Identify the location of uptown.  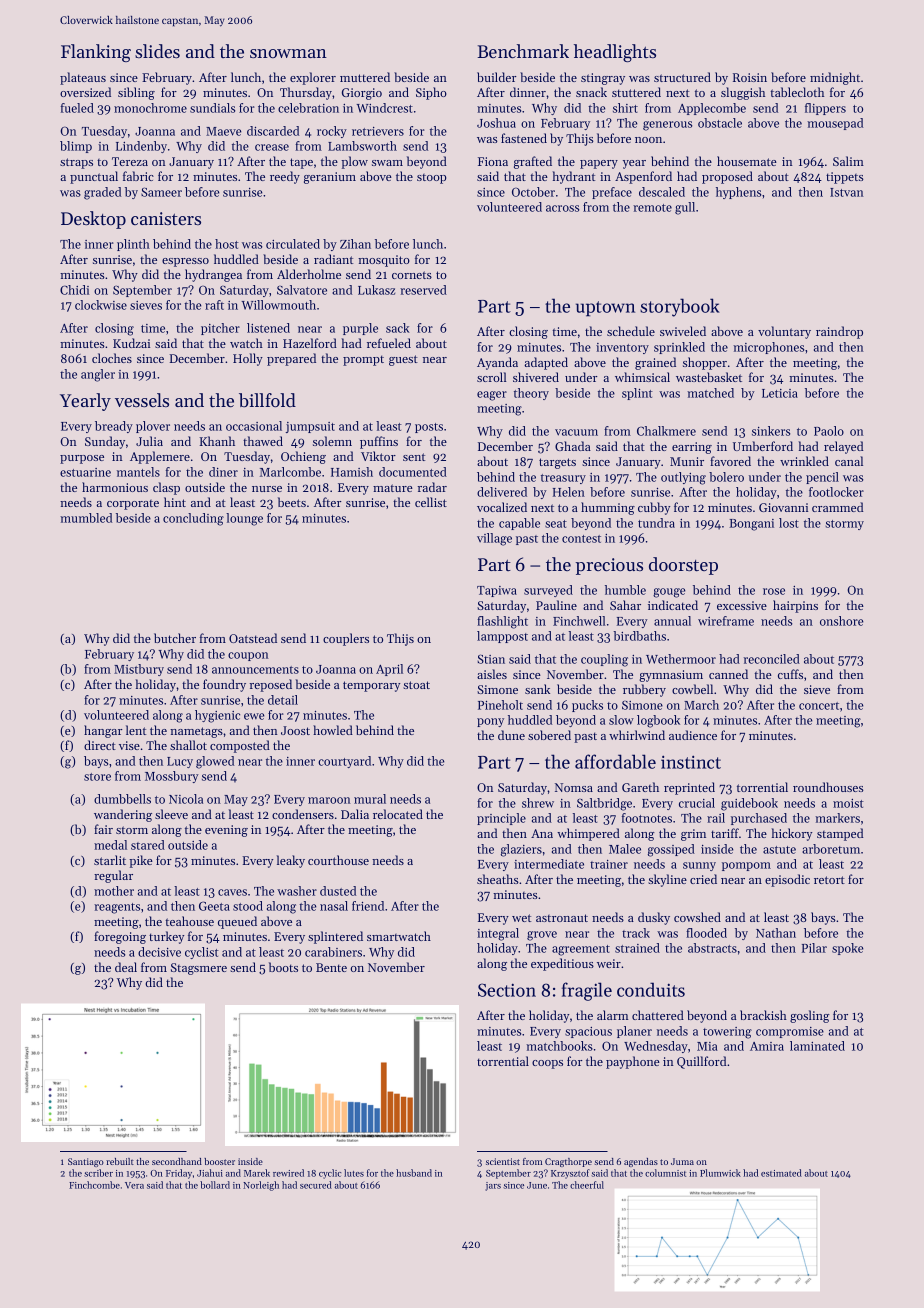
(605, 309).
